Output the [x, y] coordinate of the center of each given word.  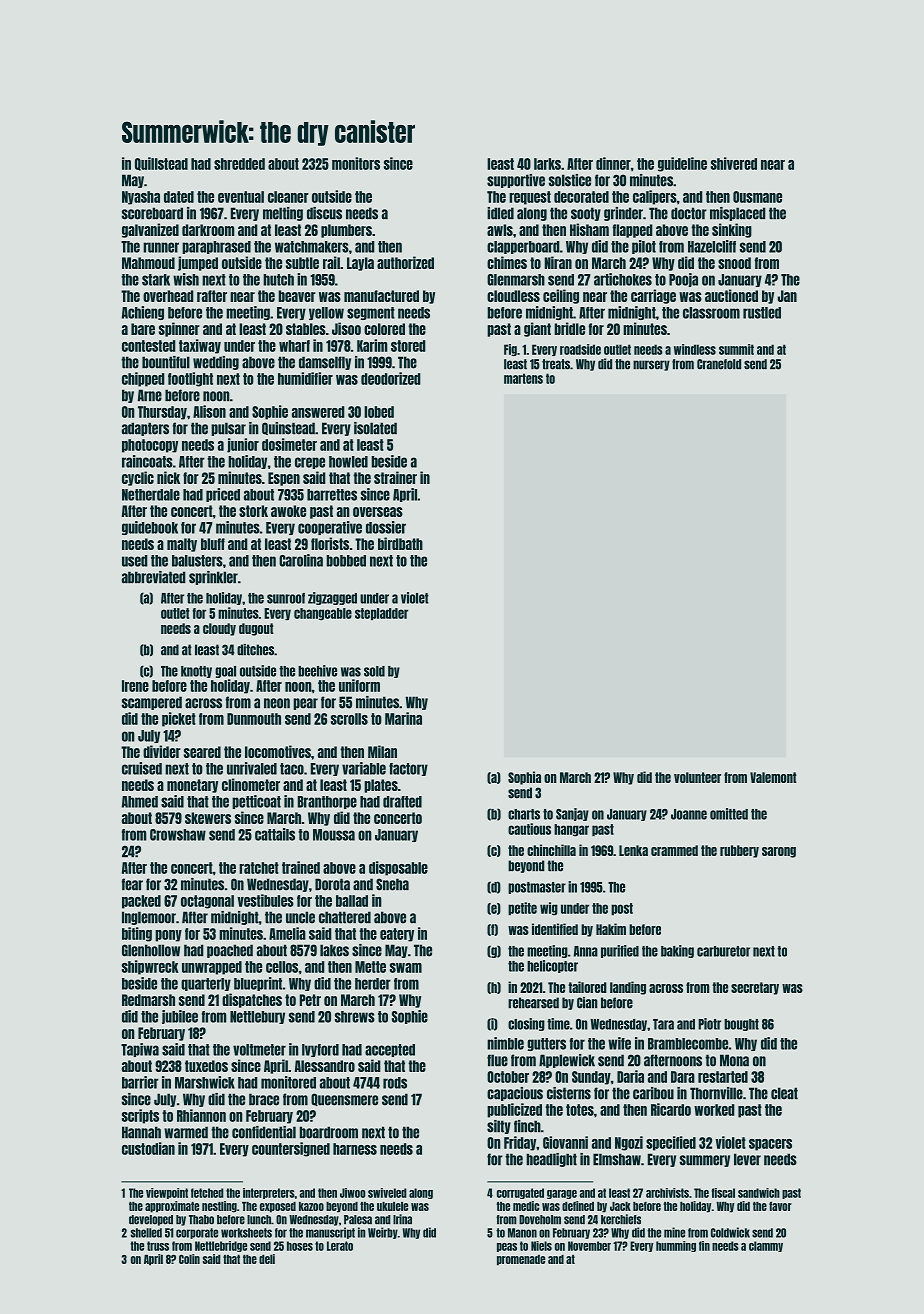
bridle [569, 328]
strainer [395, 477]
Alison [209, 411]
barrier [140, 1082]
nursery [651, 365]
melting [283, 214]
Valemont [773, 777]
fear [132, 884]
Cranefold [719, 364]
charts [524, 814]
